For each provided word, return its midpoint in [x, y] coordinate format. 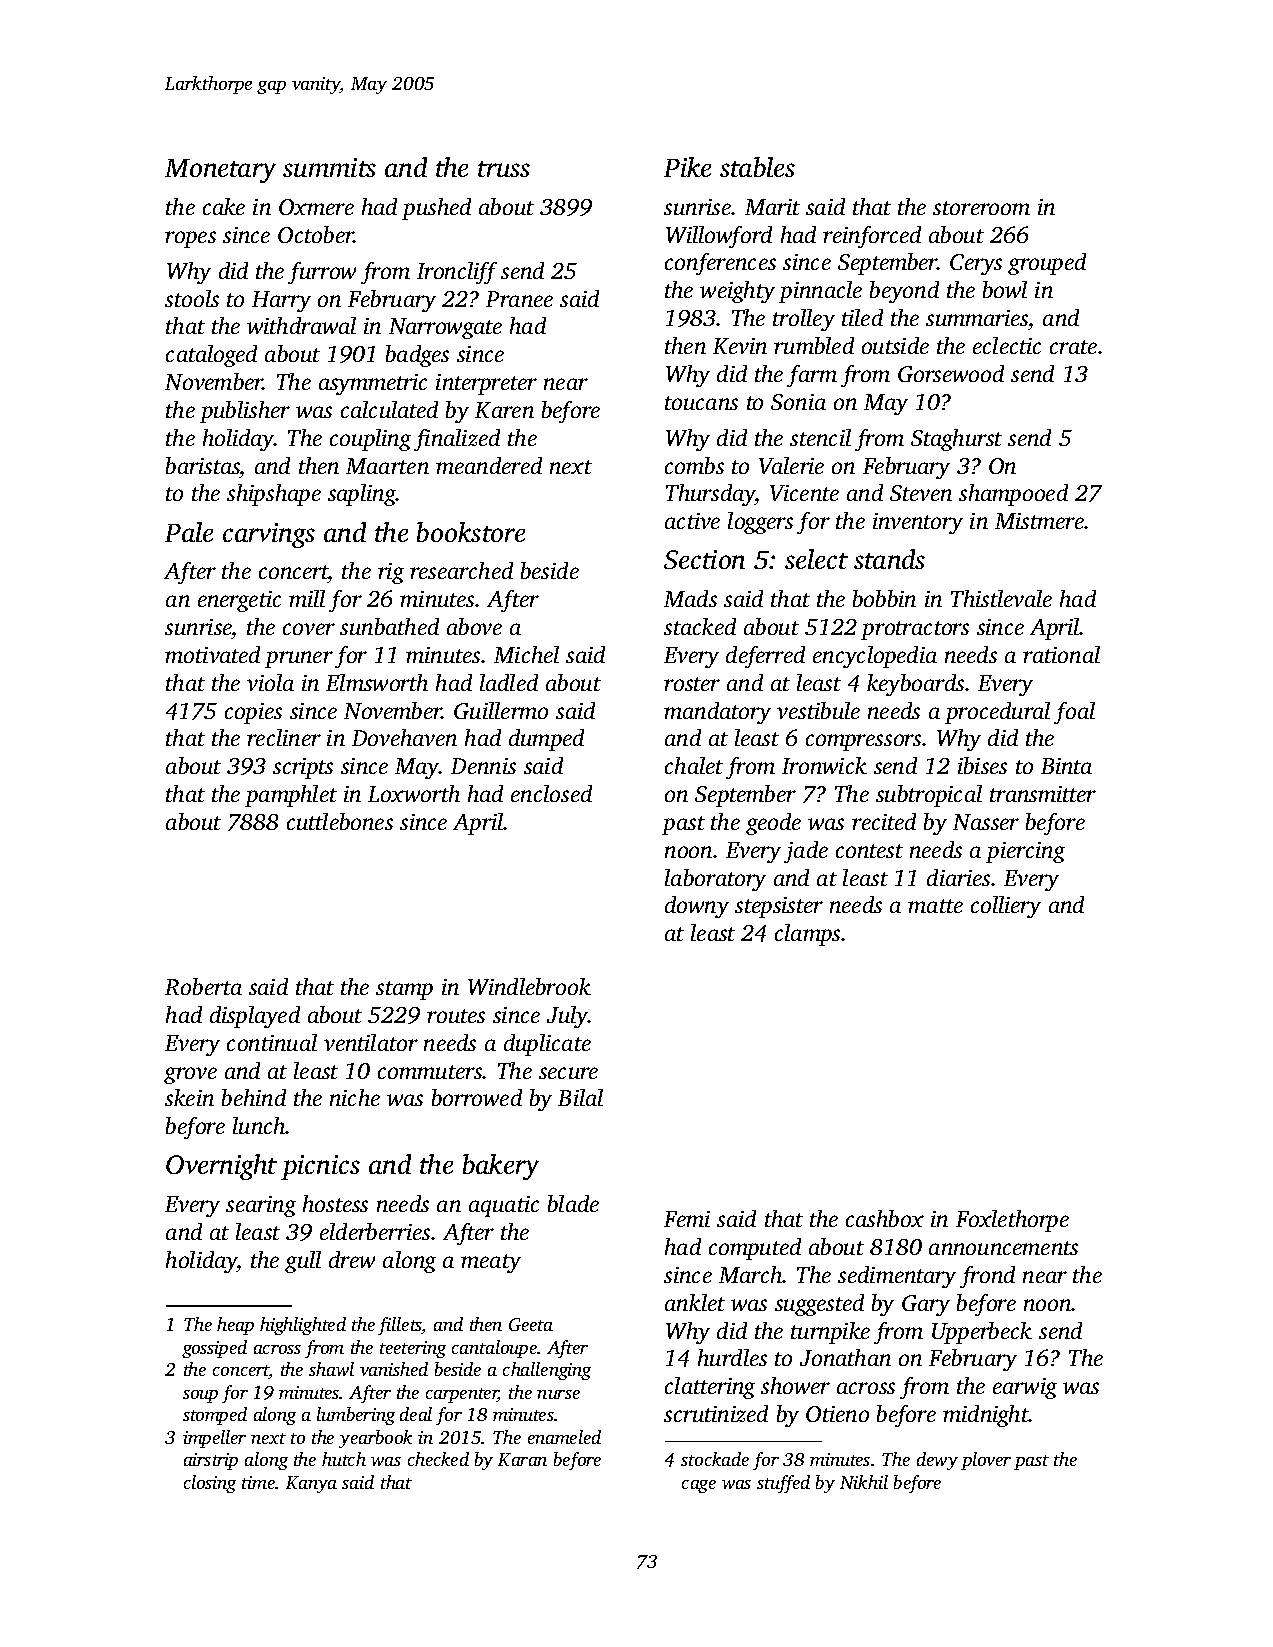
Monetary [220, 171]
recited [884, 821]
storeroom [981, 208]
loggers [760, 523]
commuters [430, 1072]
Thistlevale [1001, 598]
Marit [772, 207]
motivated [212, 654]
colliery [1006, 907]
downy [697, 907]
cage [699, 1486]
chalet [694, 765]
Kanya [311, 1484]
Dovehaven [404, 737]
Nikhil [864, 1482]
